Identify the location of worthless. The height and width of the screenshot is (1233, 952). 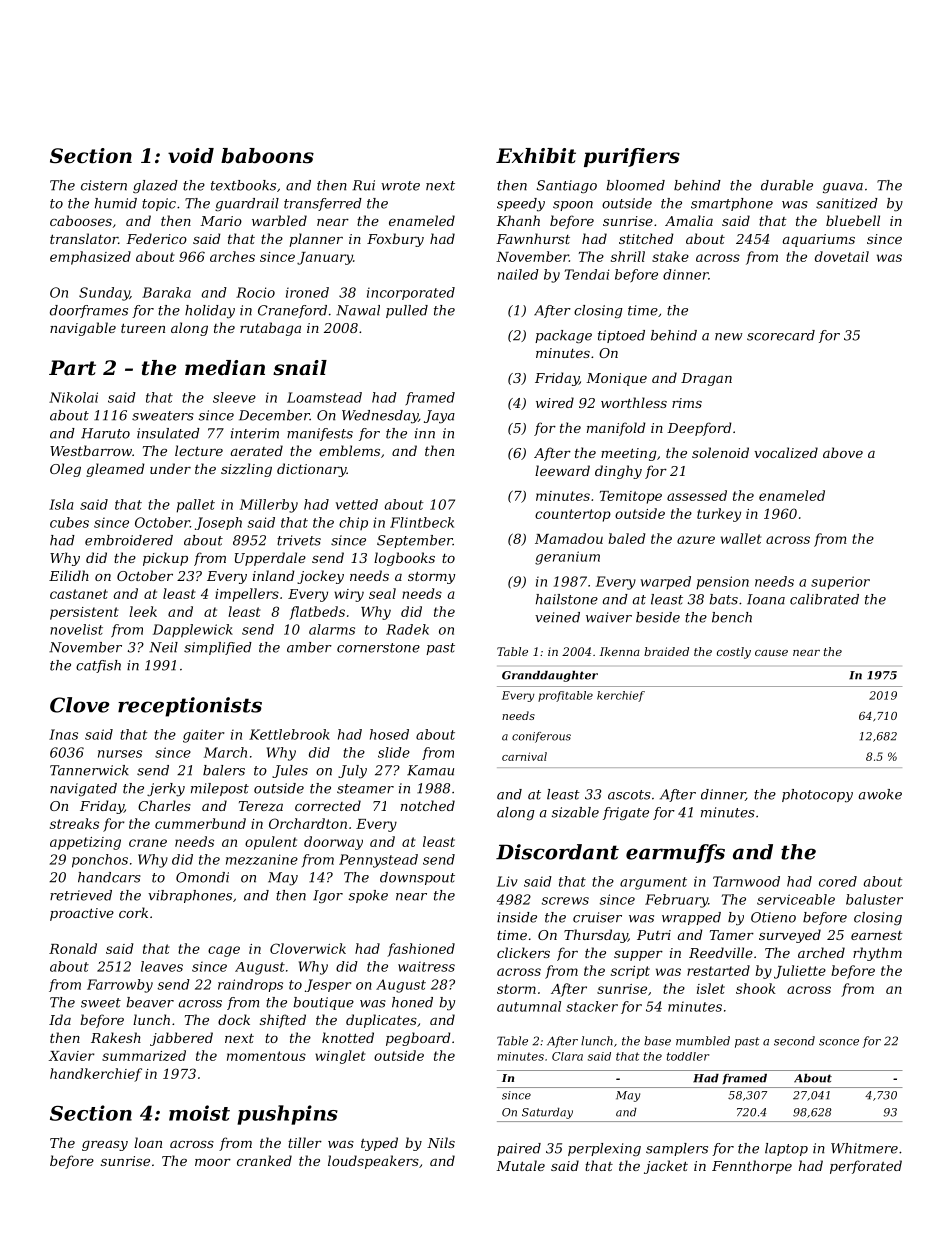
(634, 402).
